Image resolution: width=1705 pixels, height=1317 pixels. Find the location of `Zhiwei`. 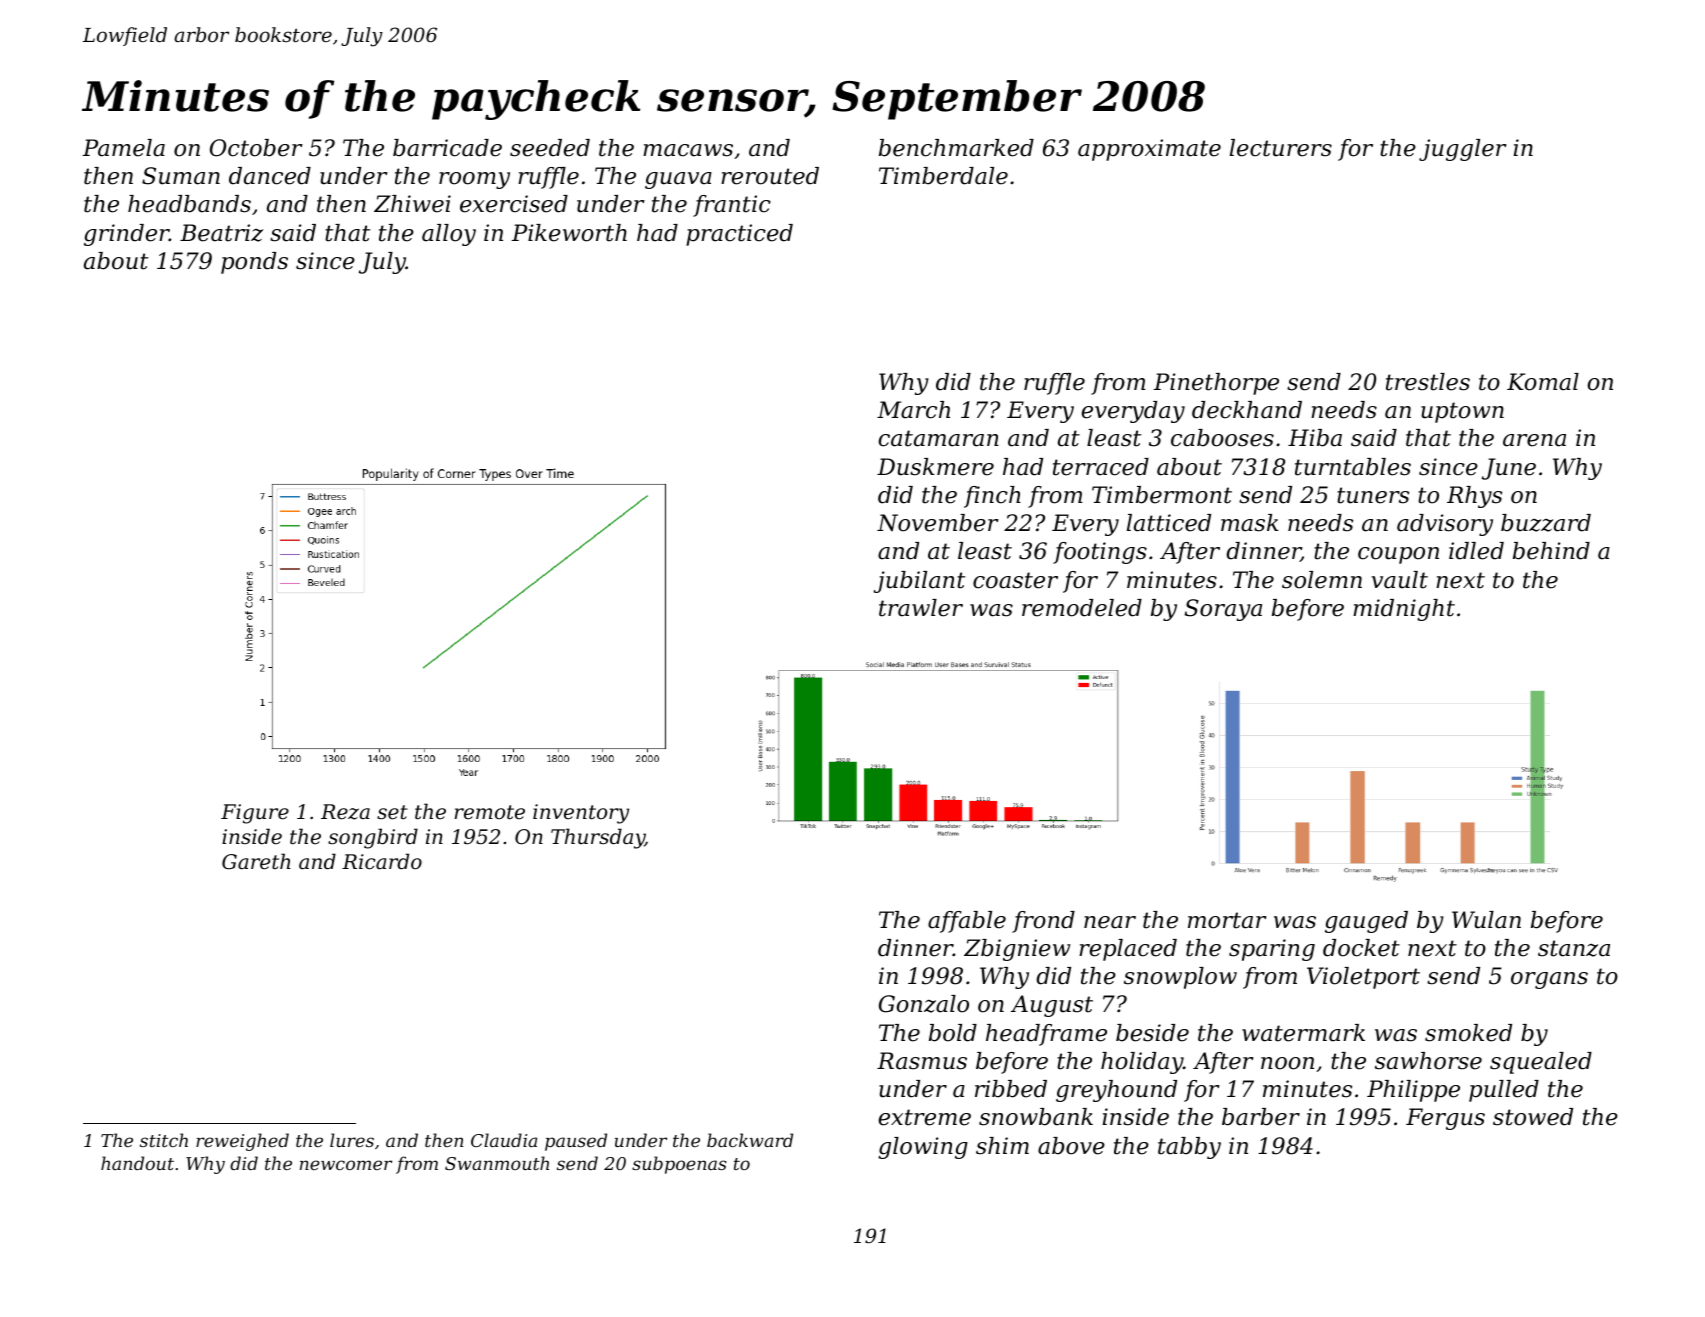

Zhiwei is located at coordinates (412, 204).
